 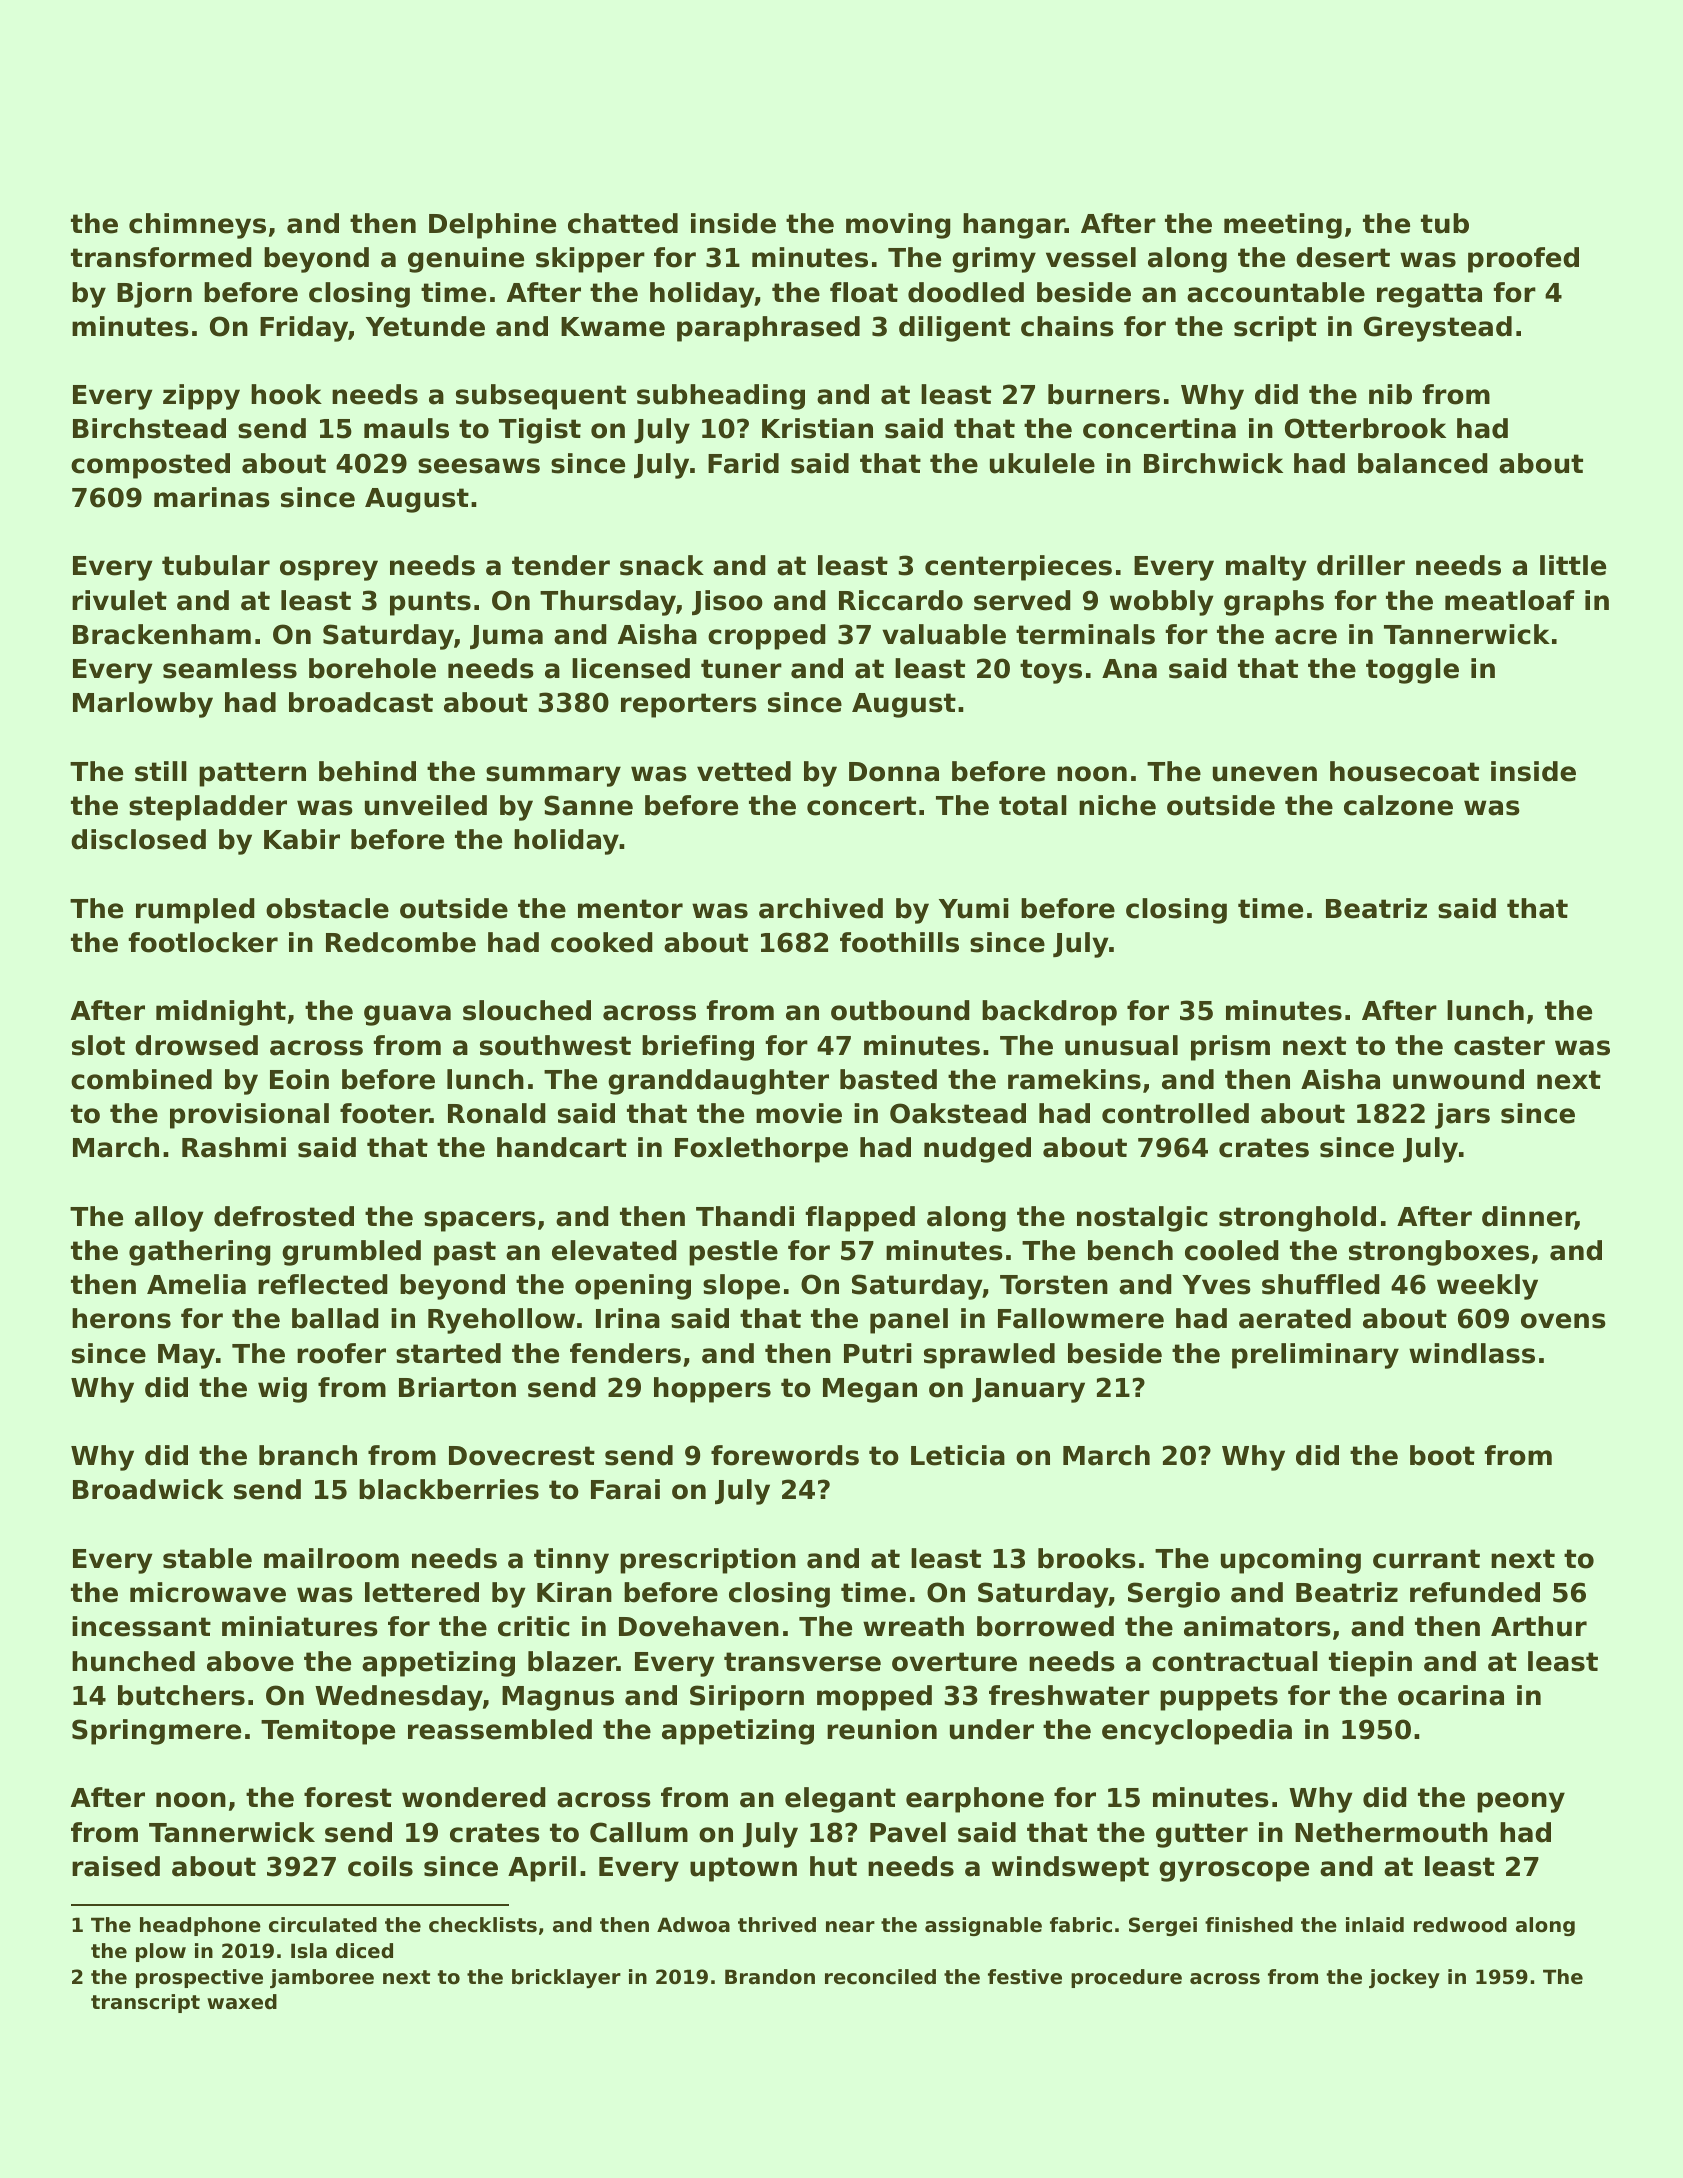 What do you see at coordinates (1025, 1977) in the screenshot?
I see `festive` at bounding box center [1025, 1977].
